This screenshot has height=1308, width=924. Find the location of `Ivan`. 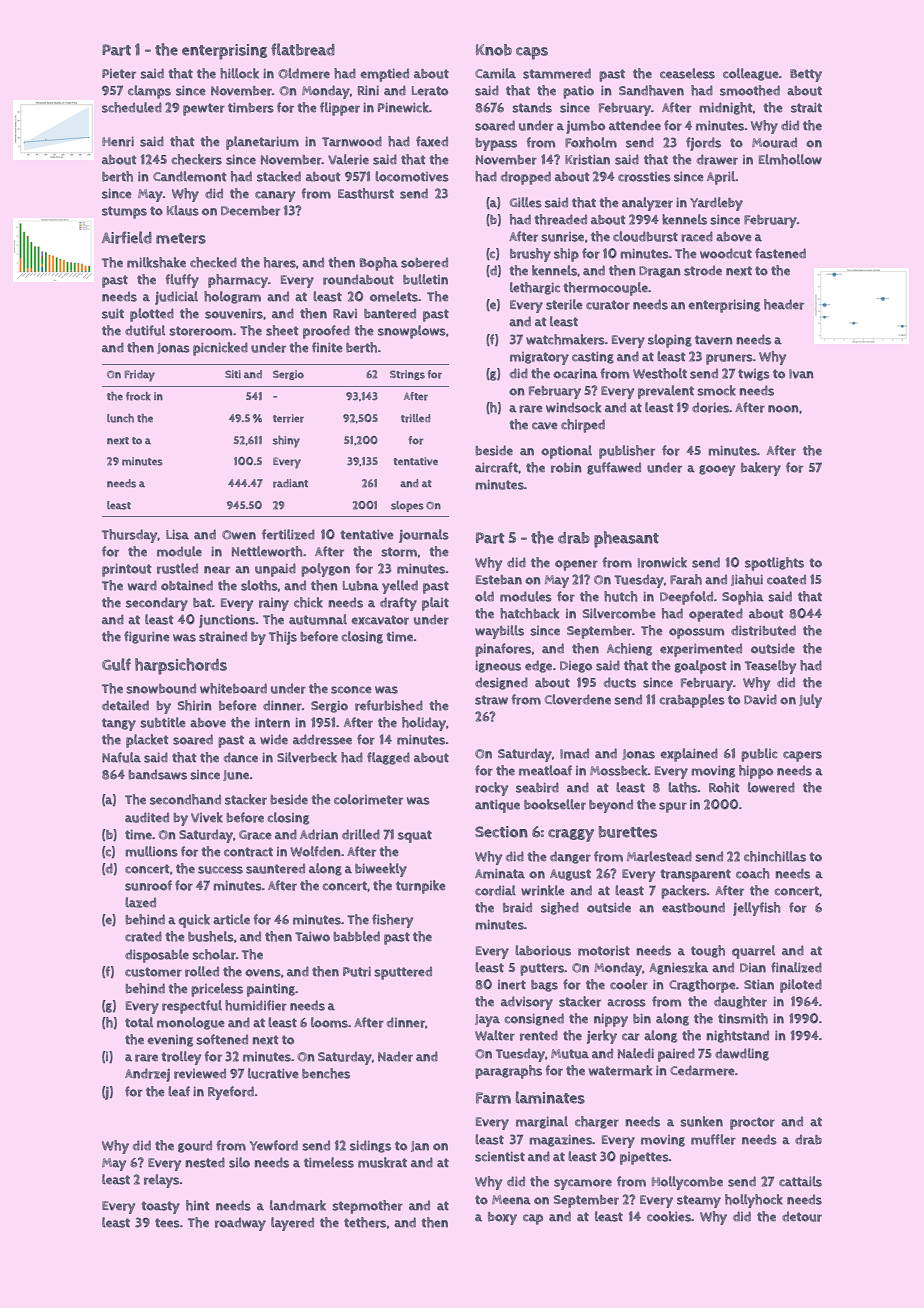

Ivan is located at coordinates (801, 374).
